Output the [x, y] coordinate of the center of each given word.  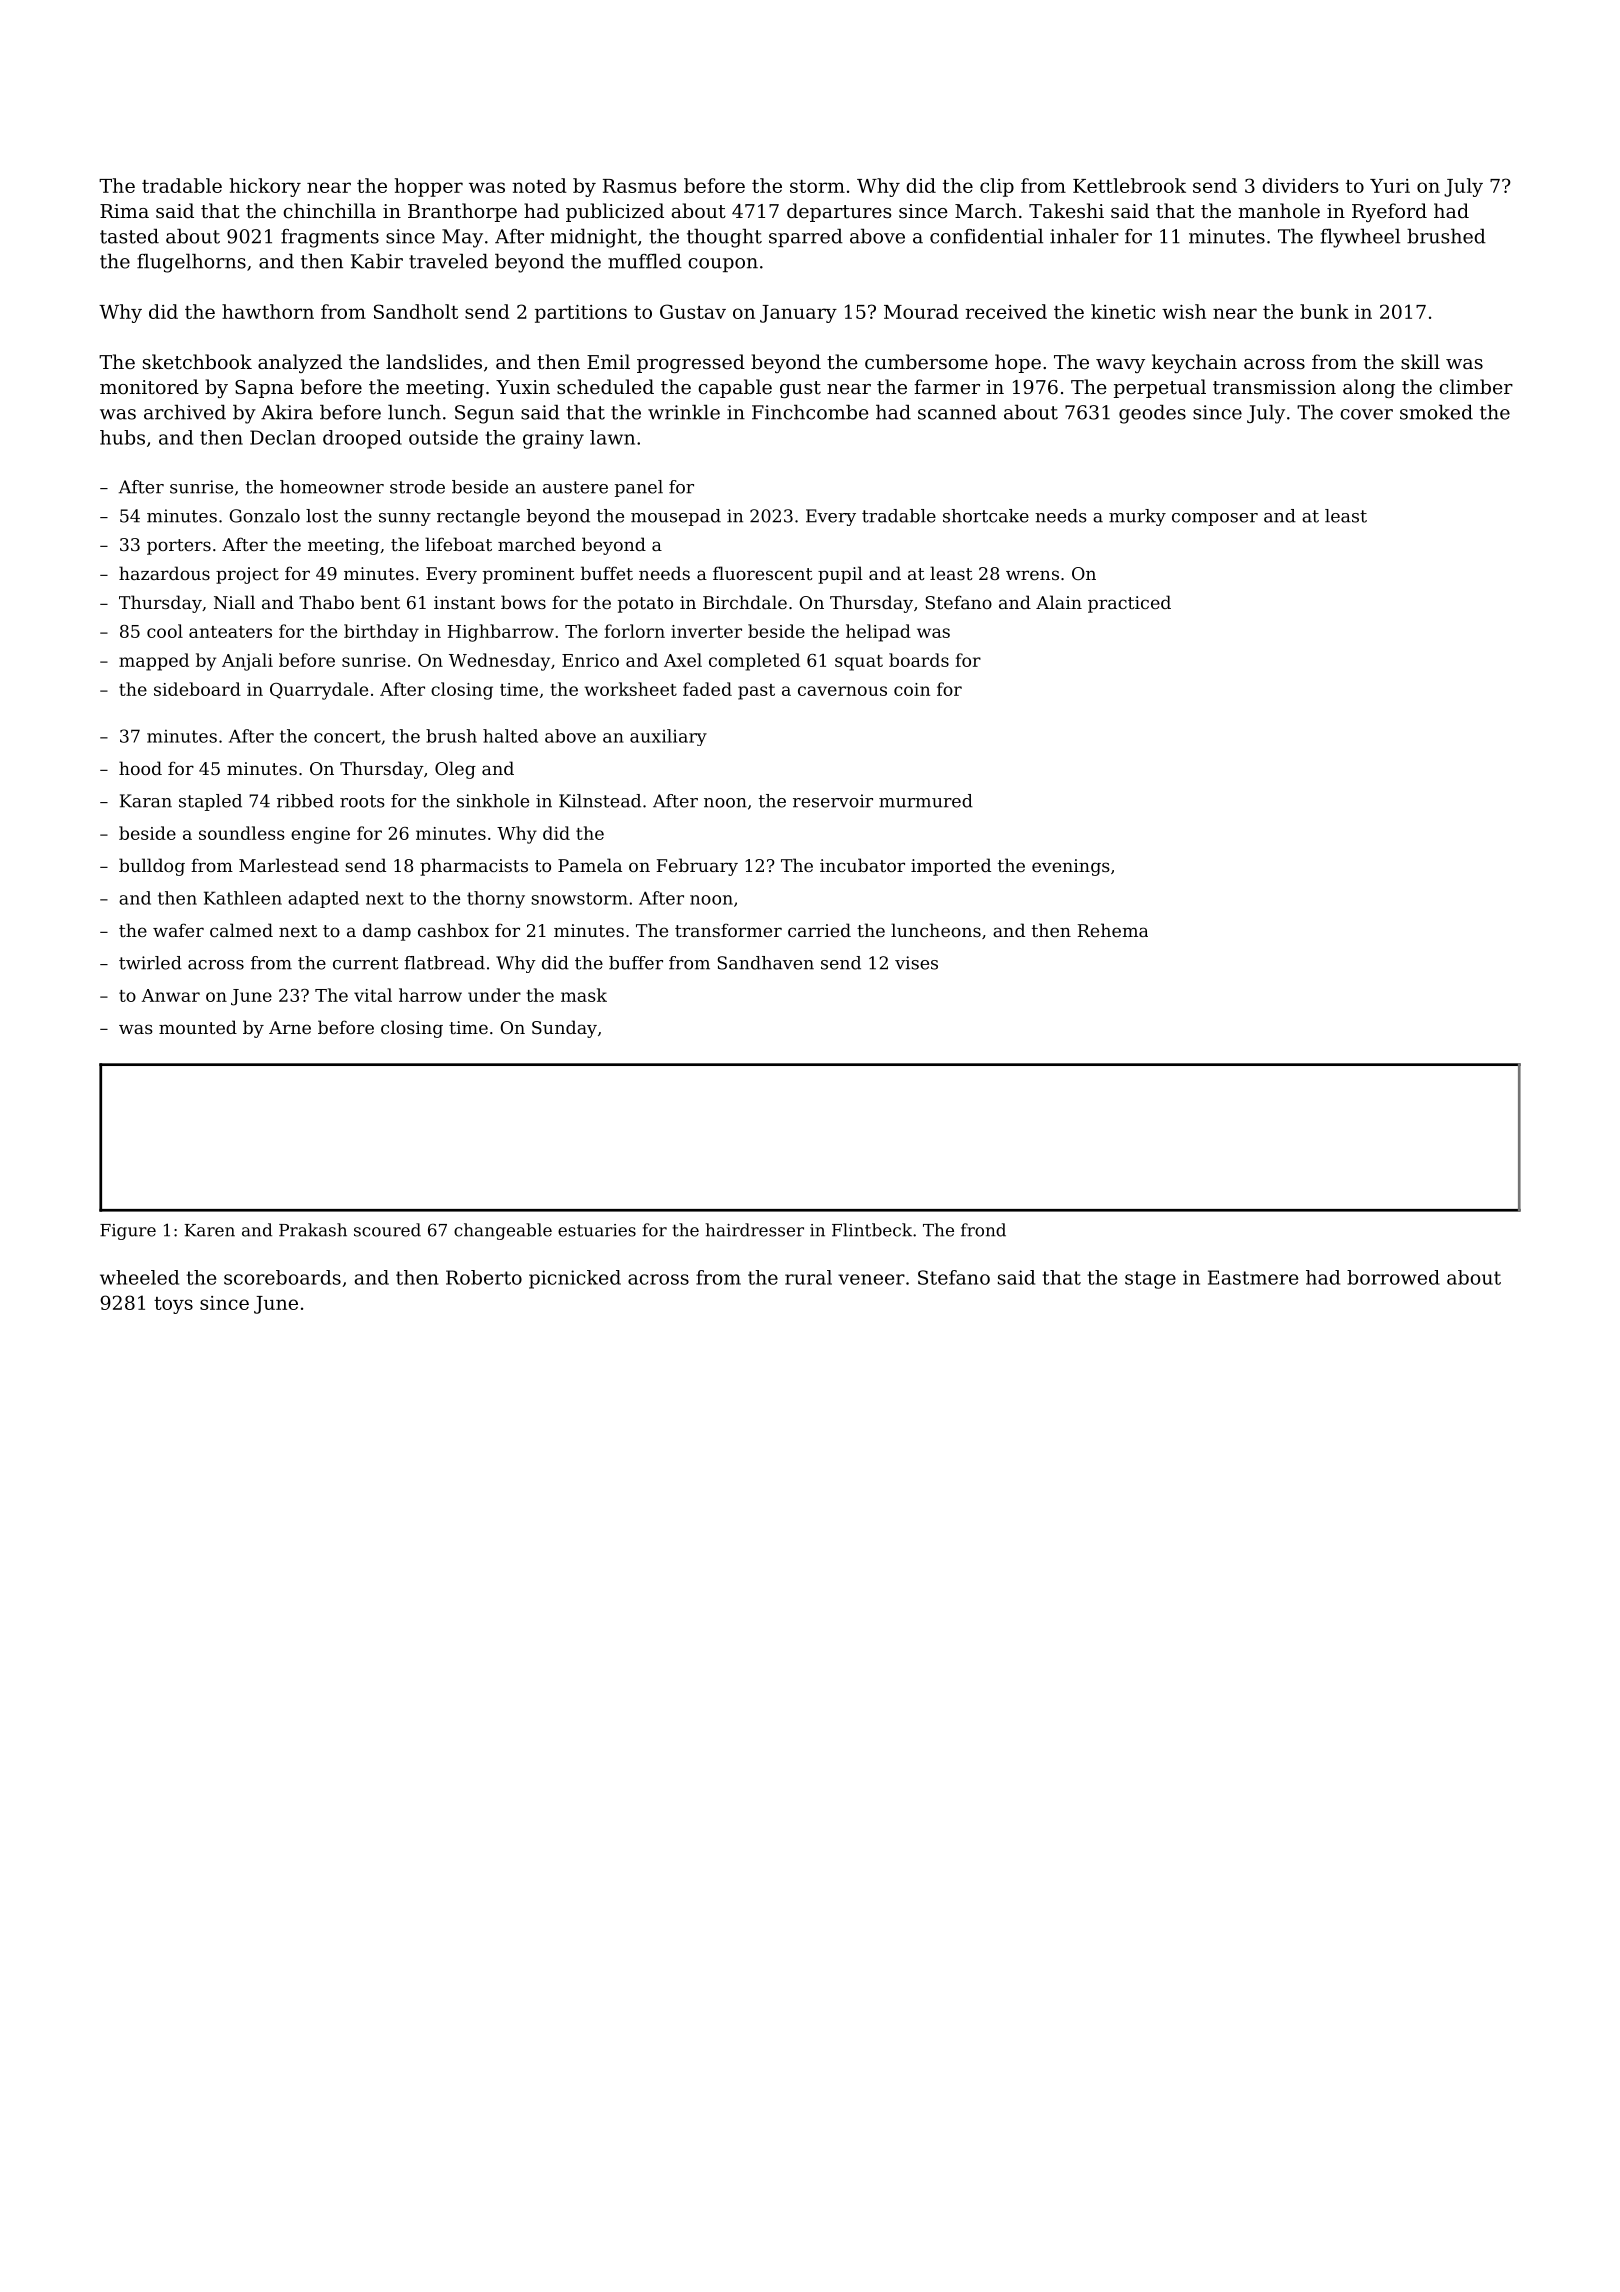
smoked [1436, 412]
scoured [387, 1230]
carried [819, 930]
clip [997, 187]
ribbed [305, 801]
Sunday [564, 1029]
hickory [265, 187]
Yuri [1390, 186]
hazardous [164, 573]
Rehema [1112, 930]
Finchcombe [810, 412]
